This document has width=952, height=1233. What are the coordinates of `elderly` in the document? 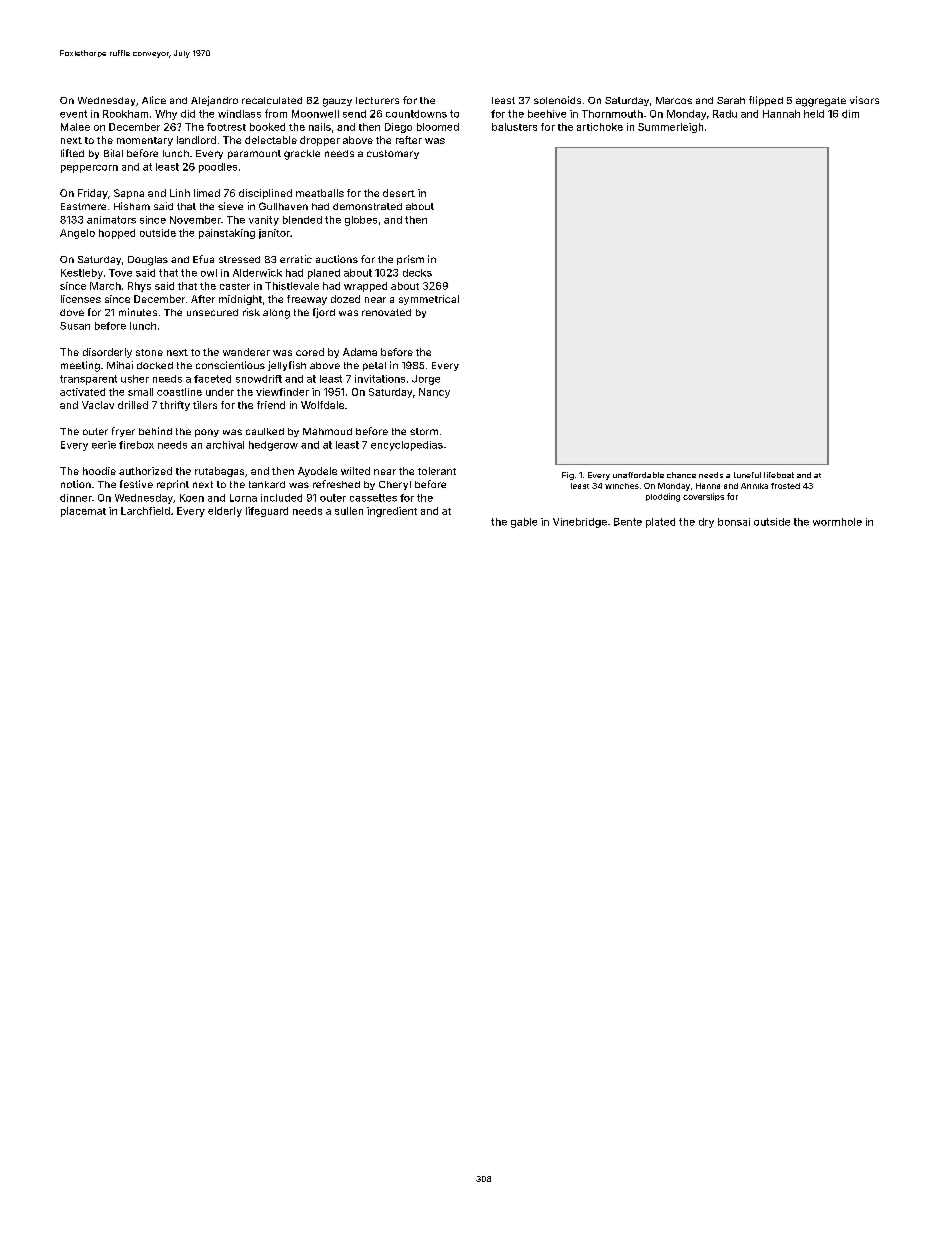 It's located at (225, 512).
